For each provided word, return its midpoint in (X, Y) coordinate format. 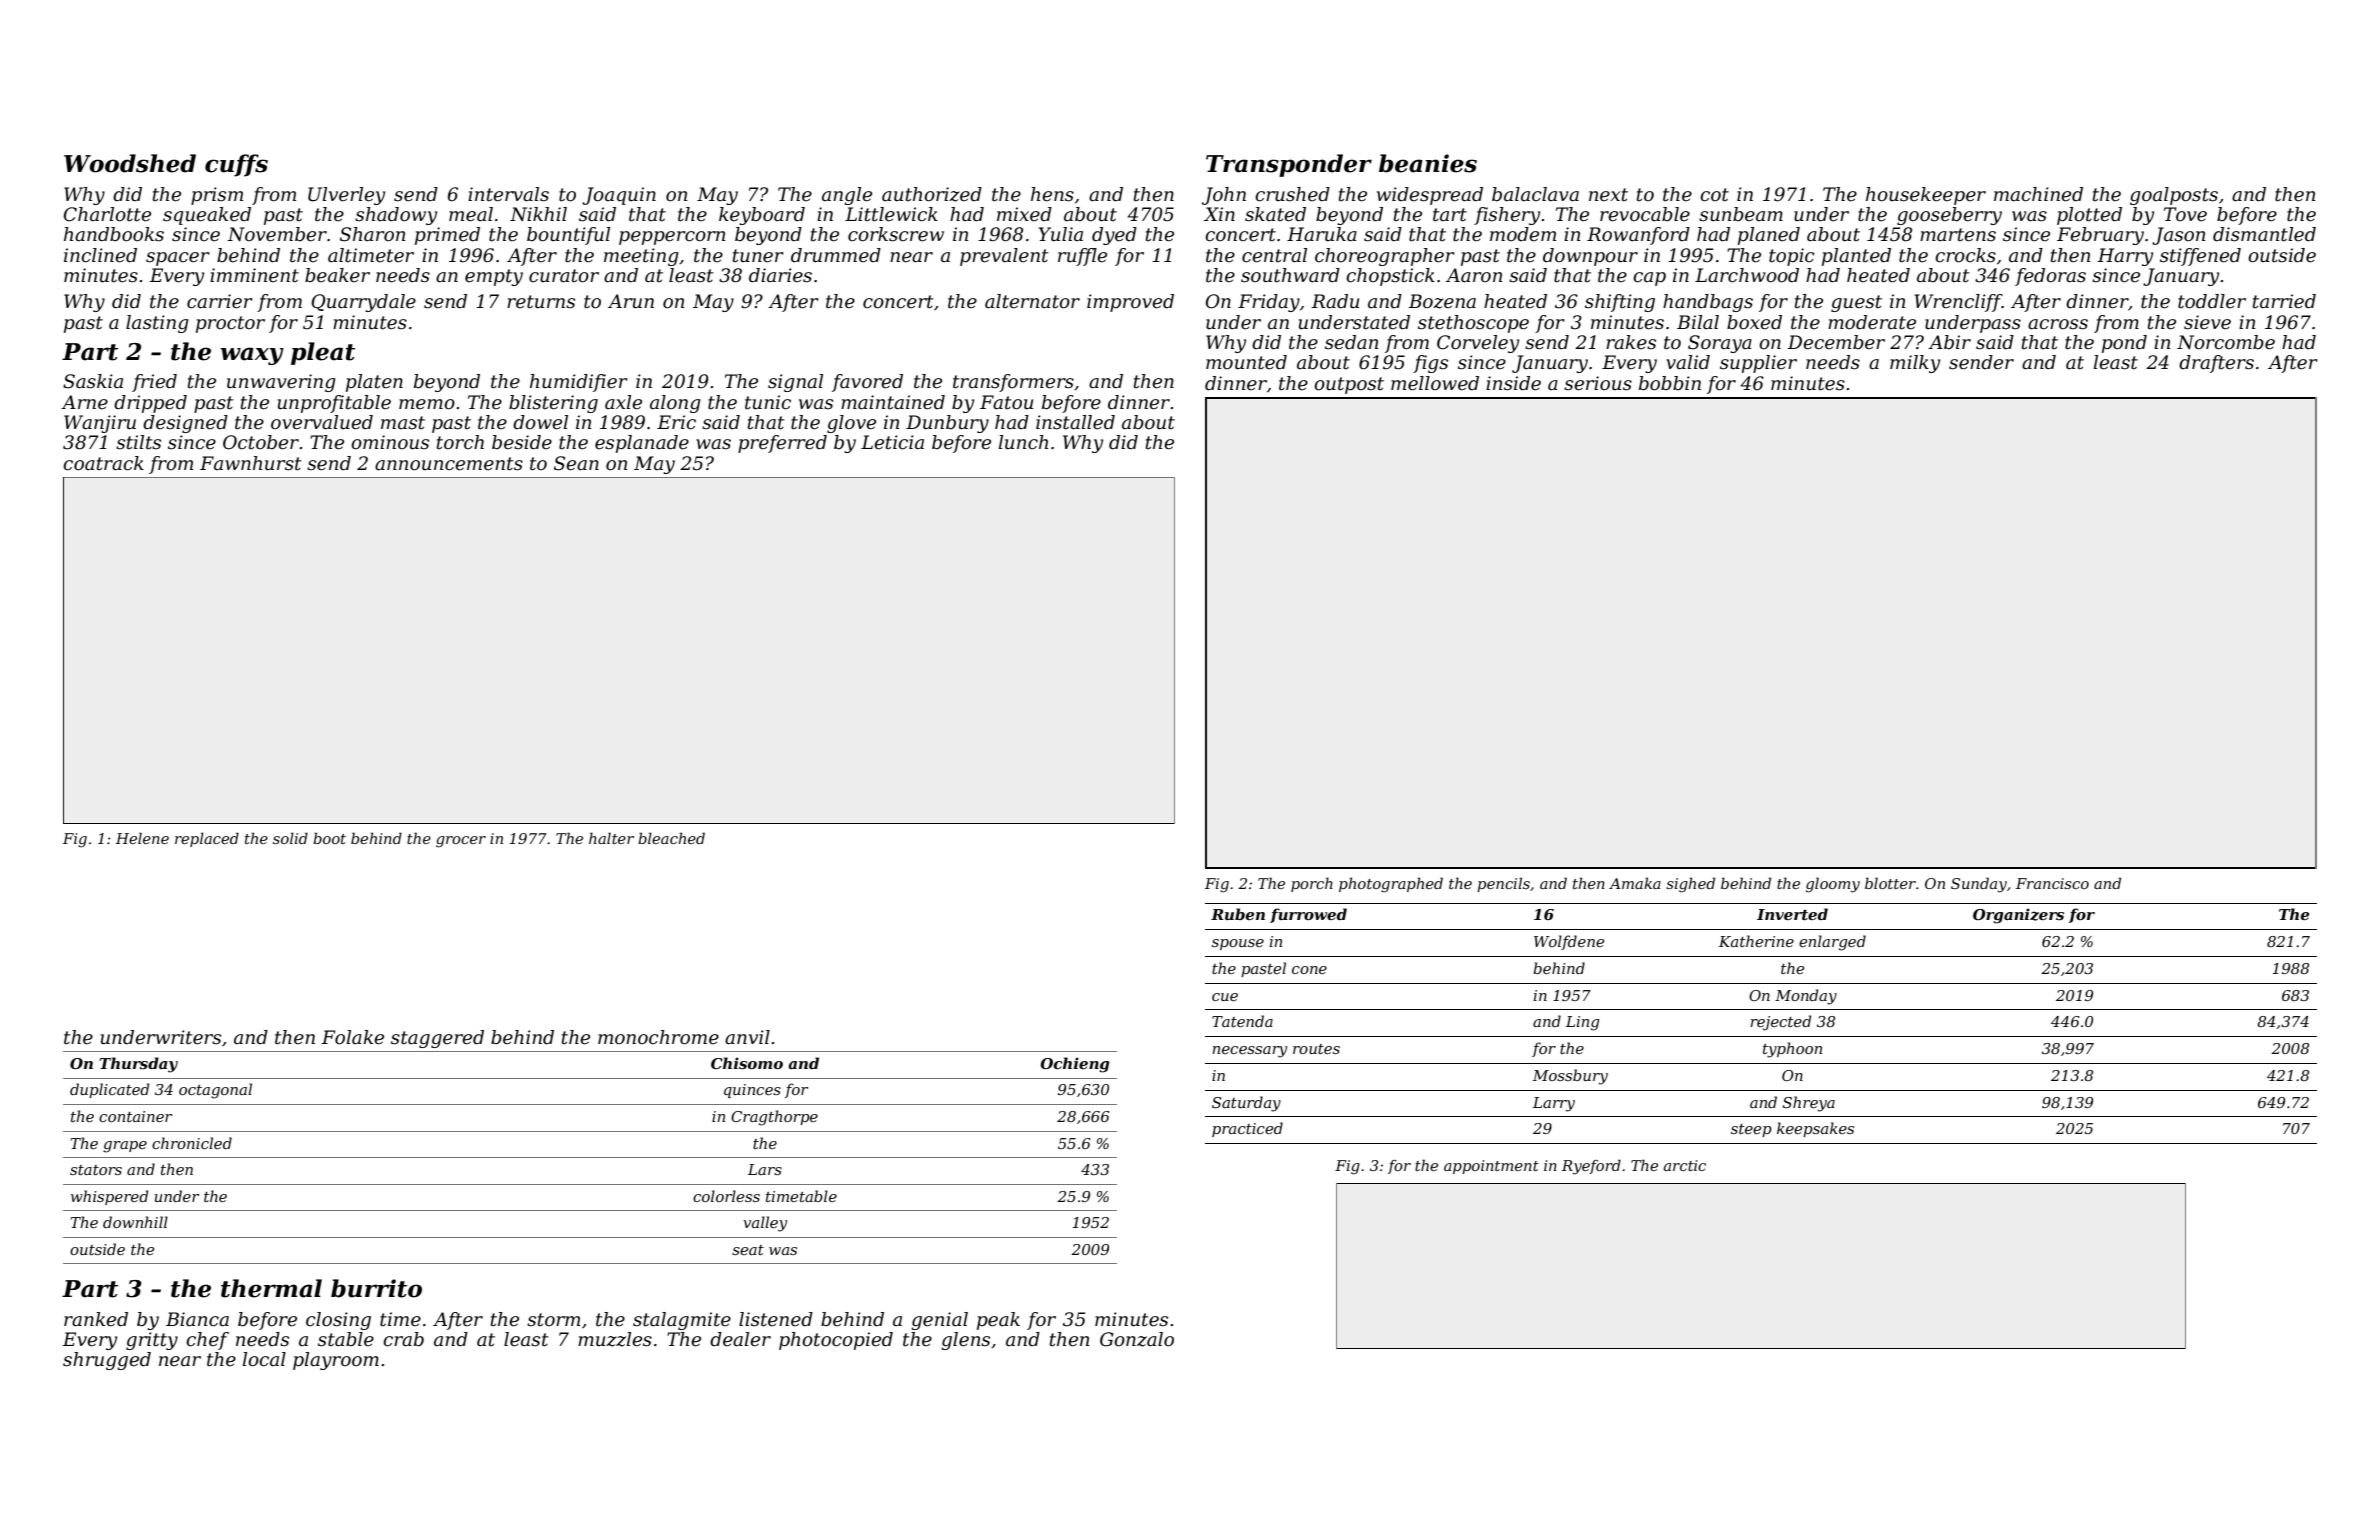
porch (1312, 884)
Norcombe (2226, 342)
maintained (893, 402)
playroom (336, 1361)
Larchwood (1747, 275)
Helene (142, 838)
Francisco (2052, 883)
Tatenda (1242, 1021)
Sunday (1979, 885)
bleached (671, 838)
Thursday (139, 1065)
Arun (631, 301)
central (1274, 255)
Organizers (2018, 916)
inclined (100, 255)
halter (611, 838)
